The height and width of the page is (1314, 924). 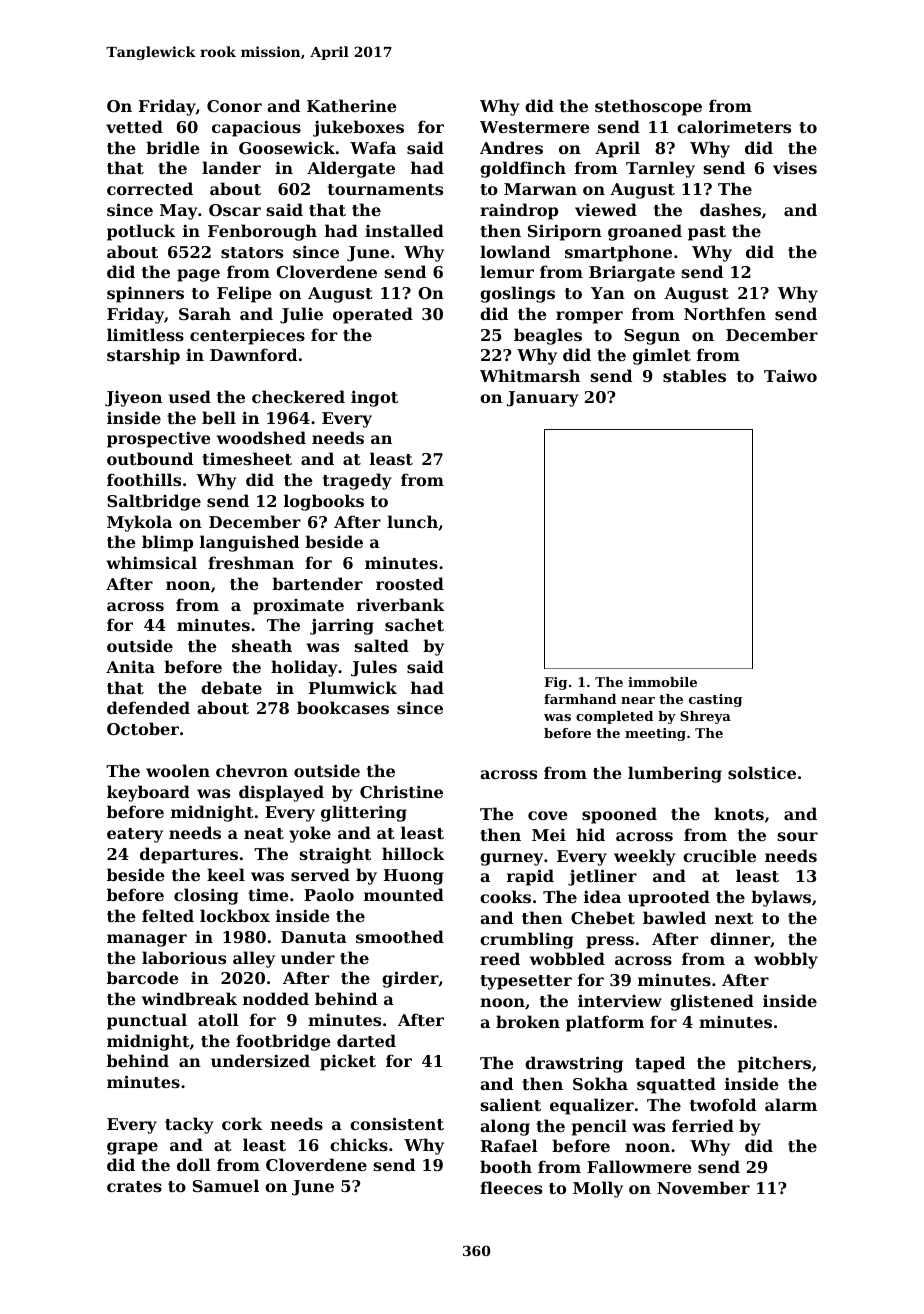 I want to click on calorimeters, so click(x=734, y=126).
